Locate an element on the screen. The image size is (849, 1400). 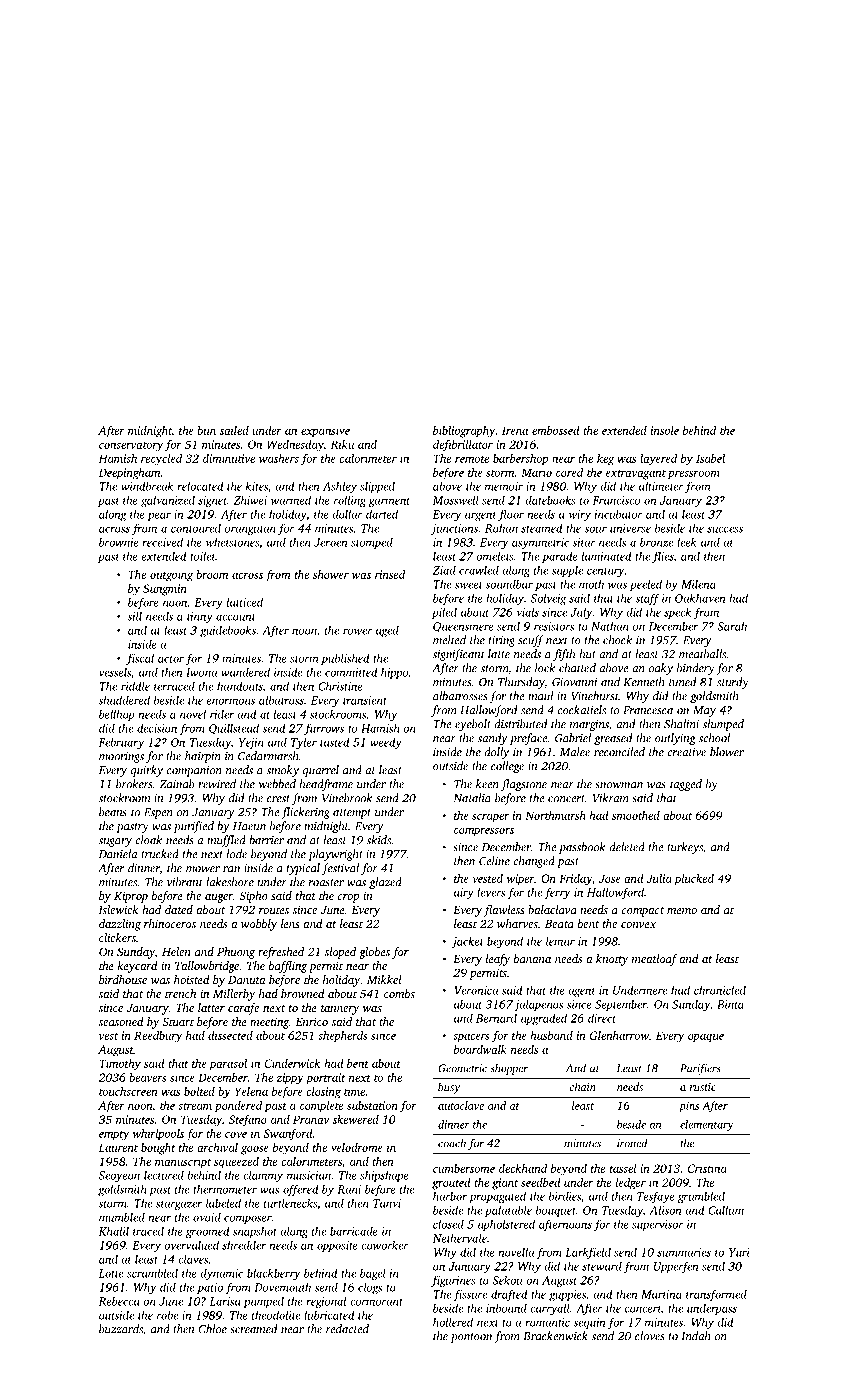
margins is located at coordinates (589, 725).
